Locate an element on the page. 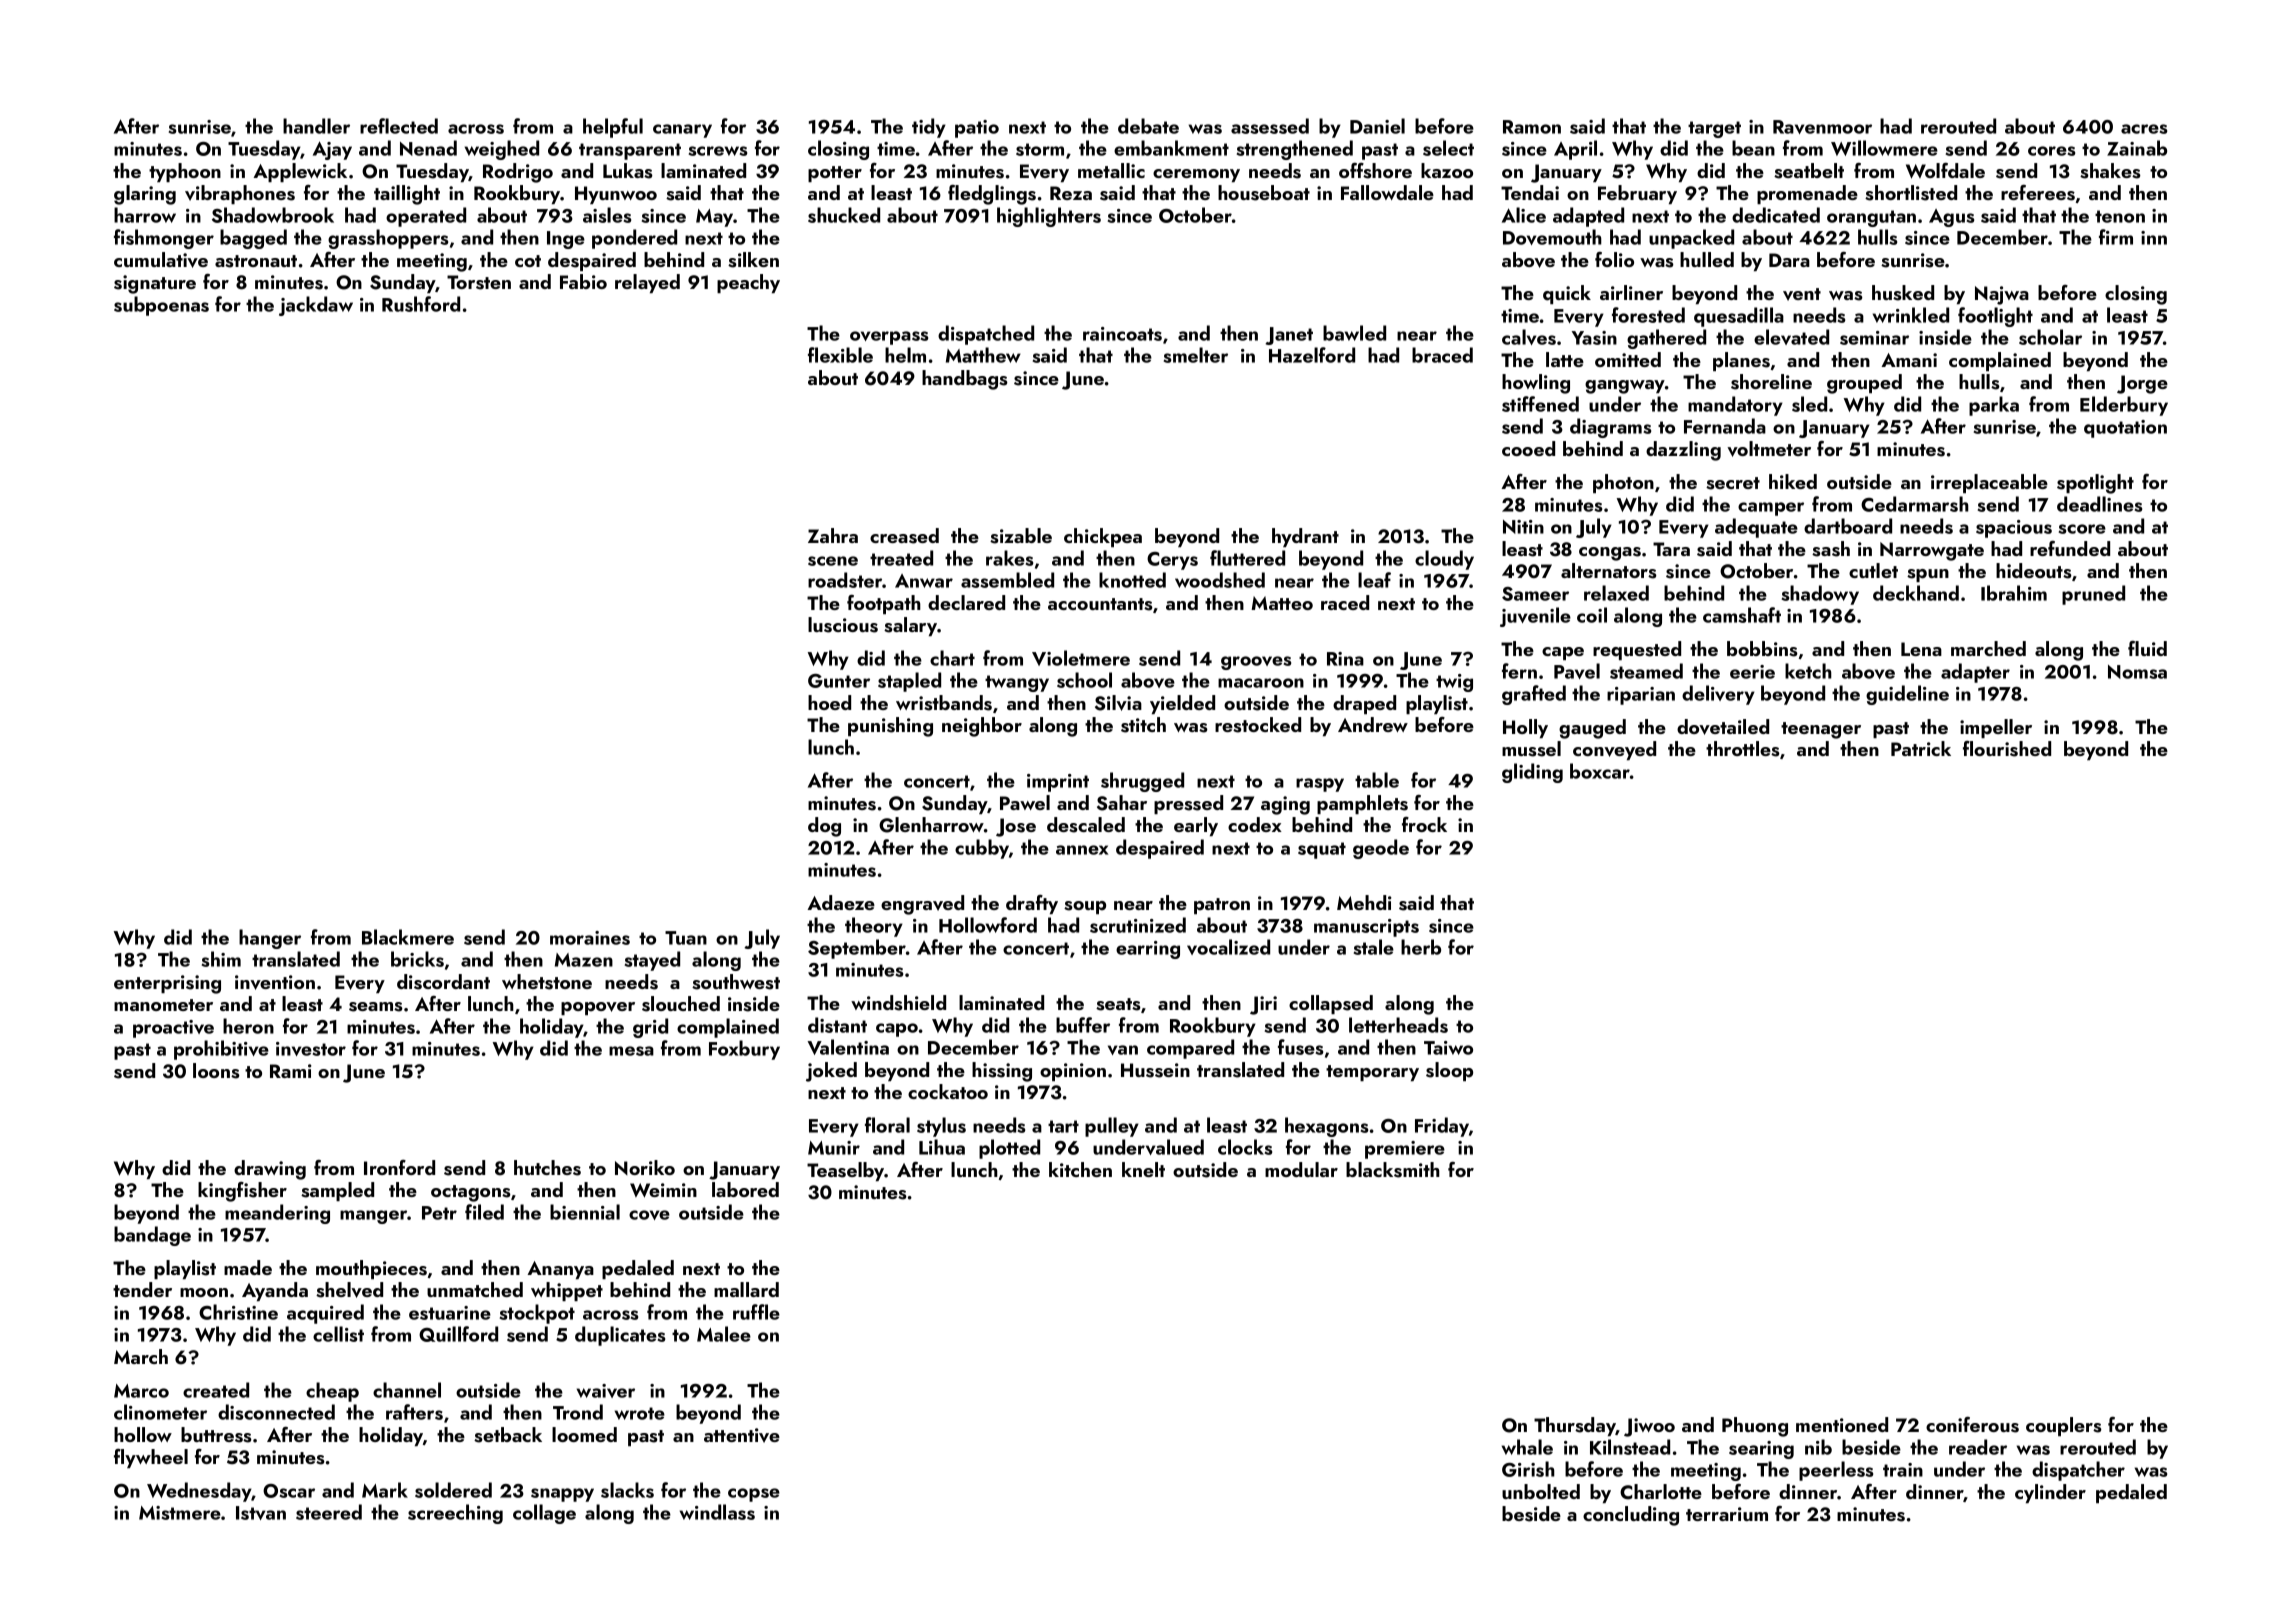 The image size is (2282, 1614). loomed is located at coordinates (584, 1434).
